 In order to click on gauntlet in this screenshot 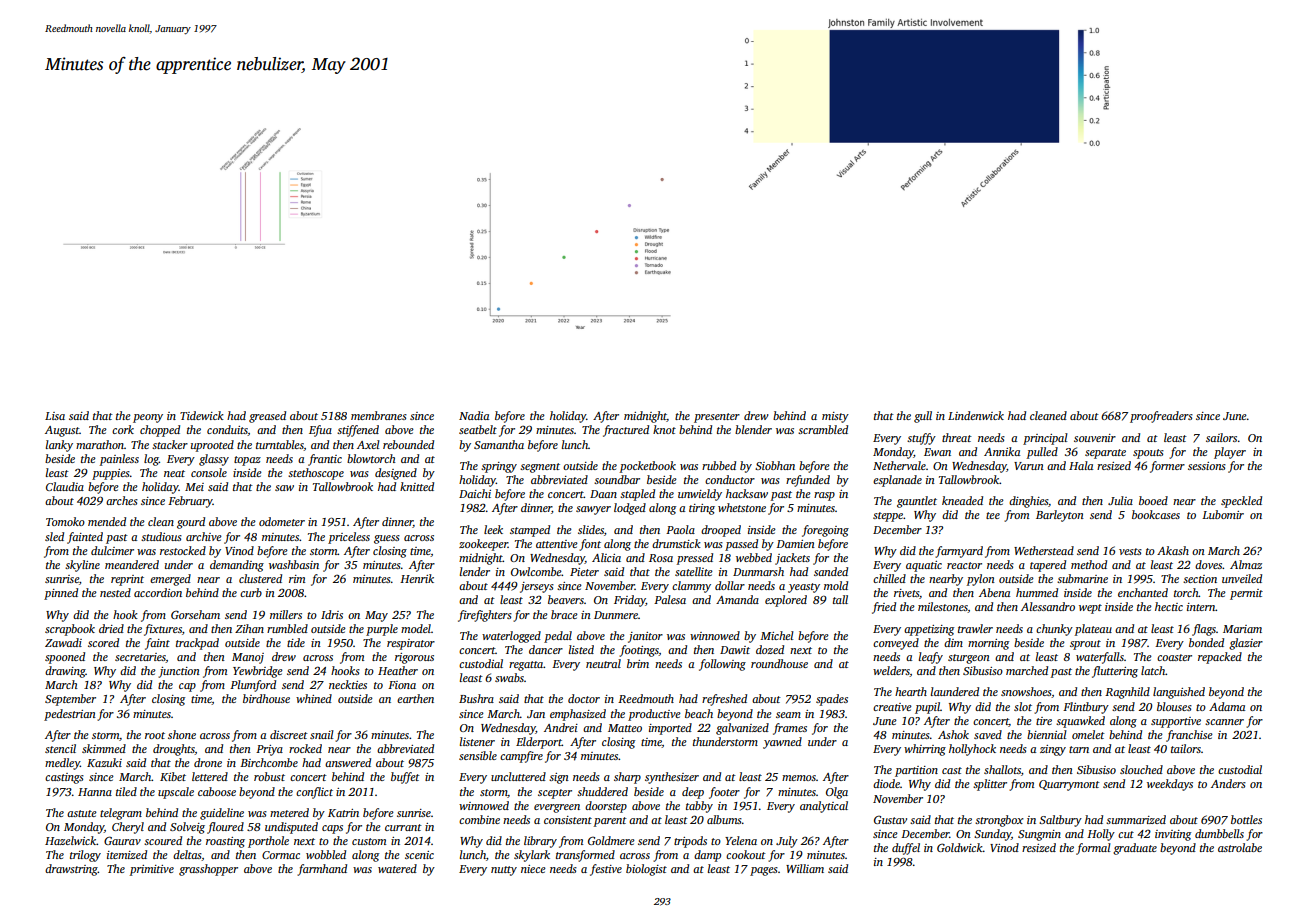, I will do `click(917, 502)`.
